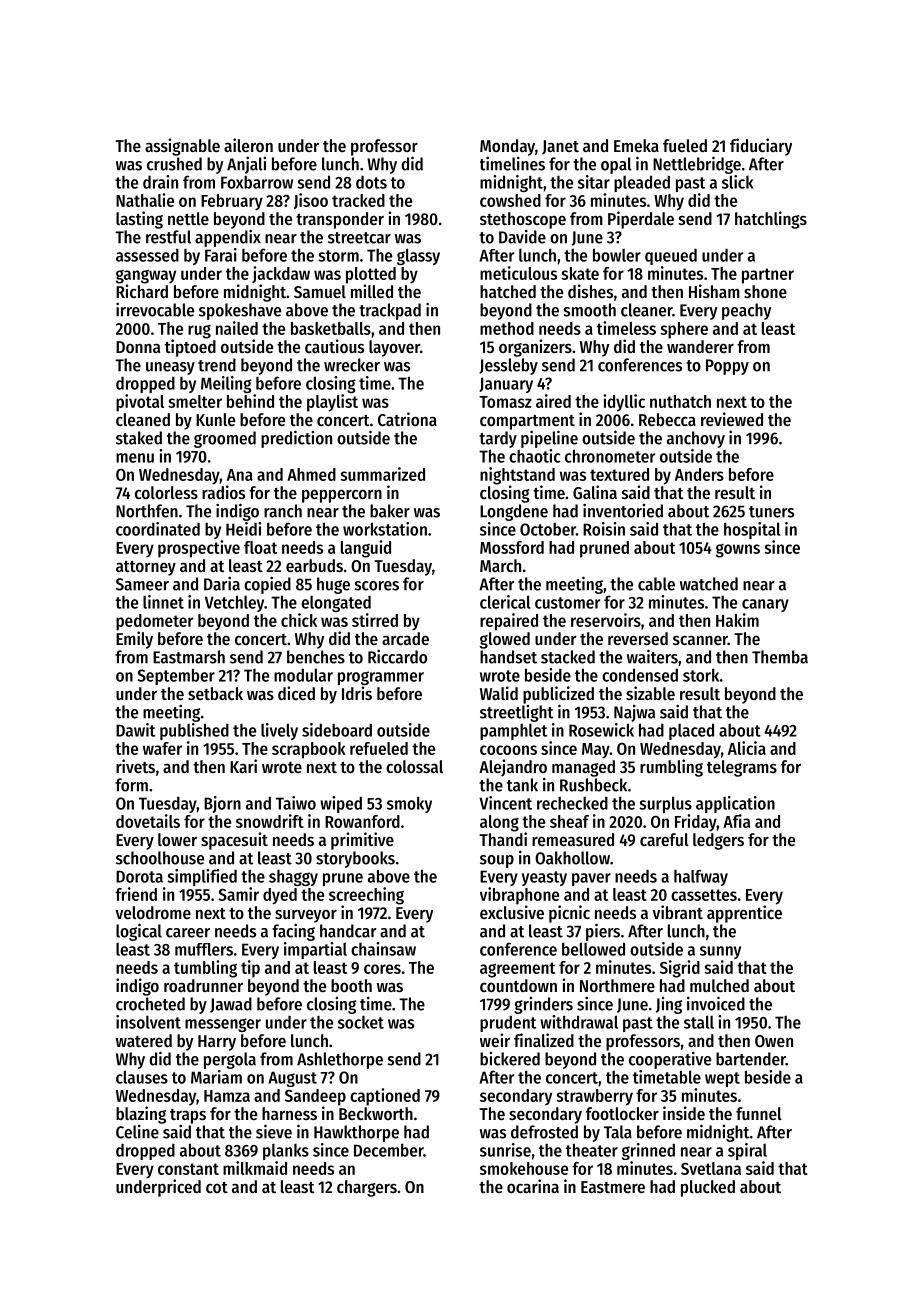  Describe the element at coordinates (182, 147) in the screenshot. I see `assignable` at that location.
